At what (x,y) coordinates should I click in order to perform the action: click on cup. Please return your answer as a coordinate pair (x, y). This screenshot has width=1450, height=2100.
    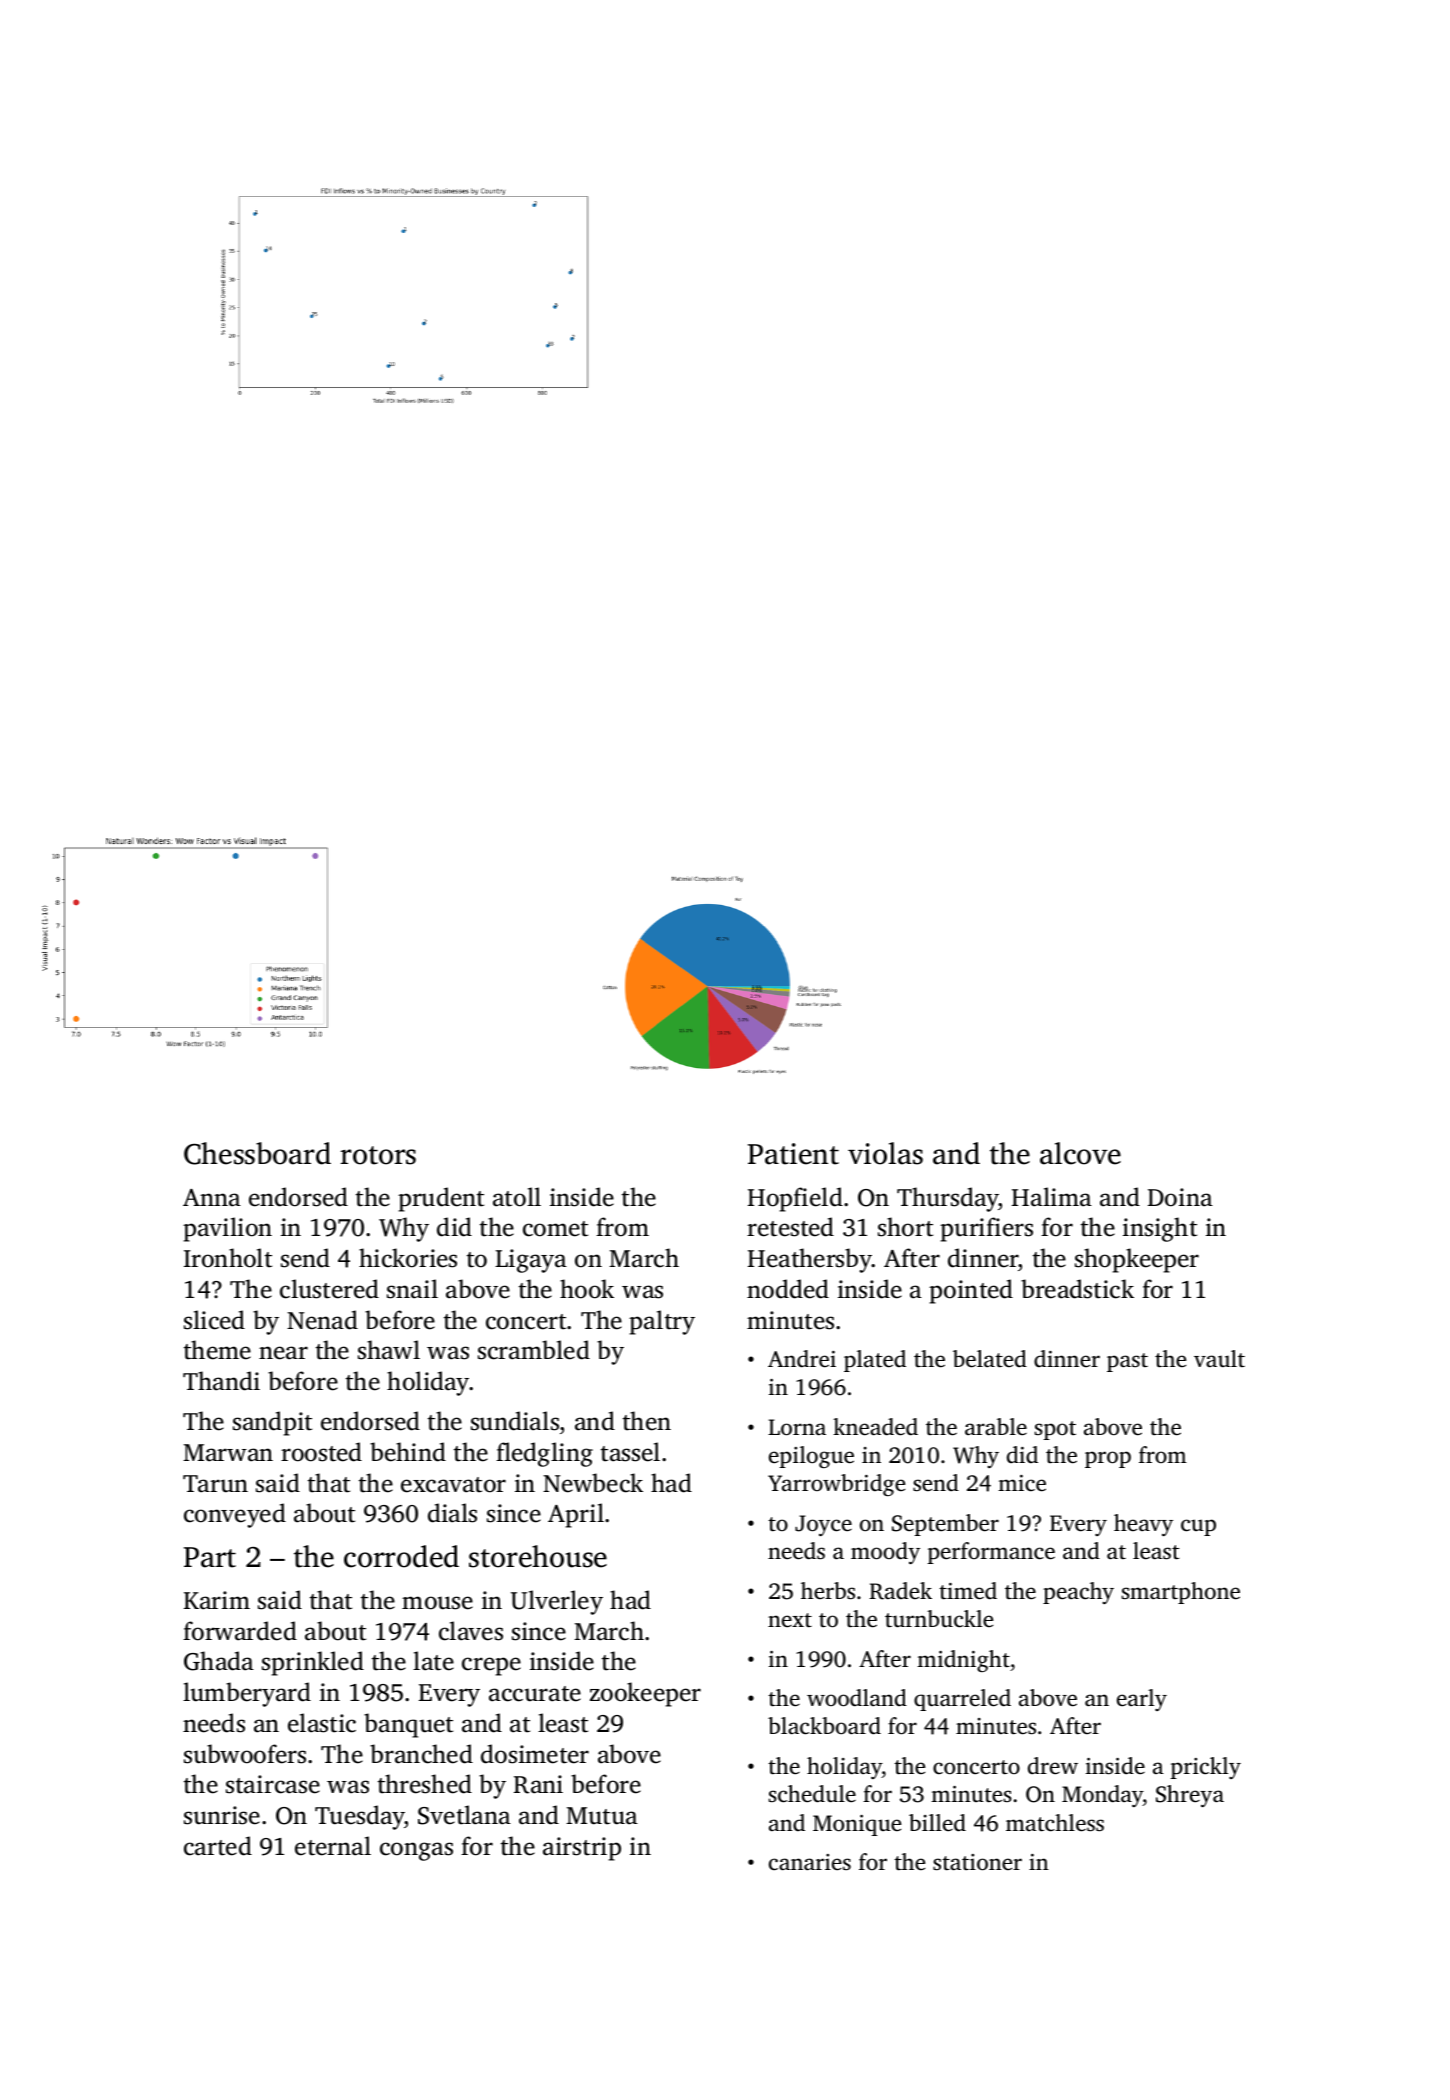
    Looking at the image, I should click on (1198, 1527).
